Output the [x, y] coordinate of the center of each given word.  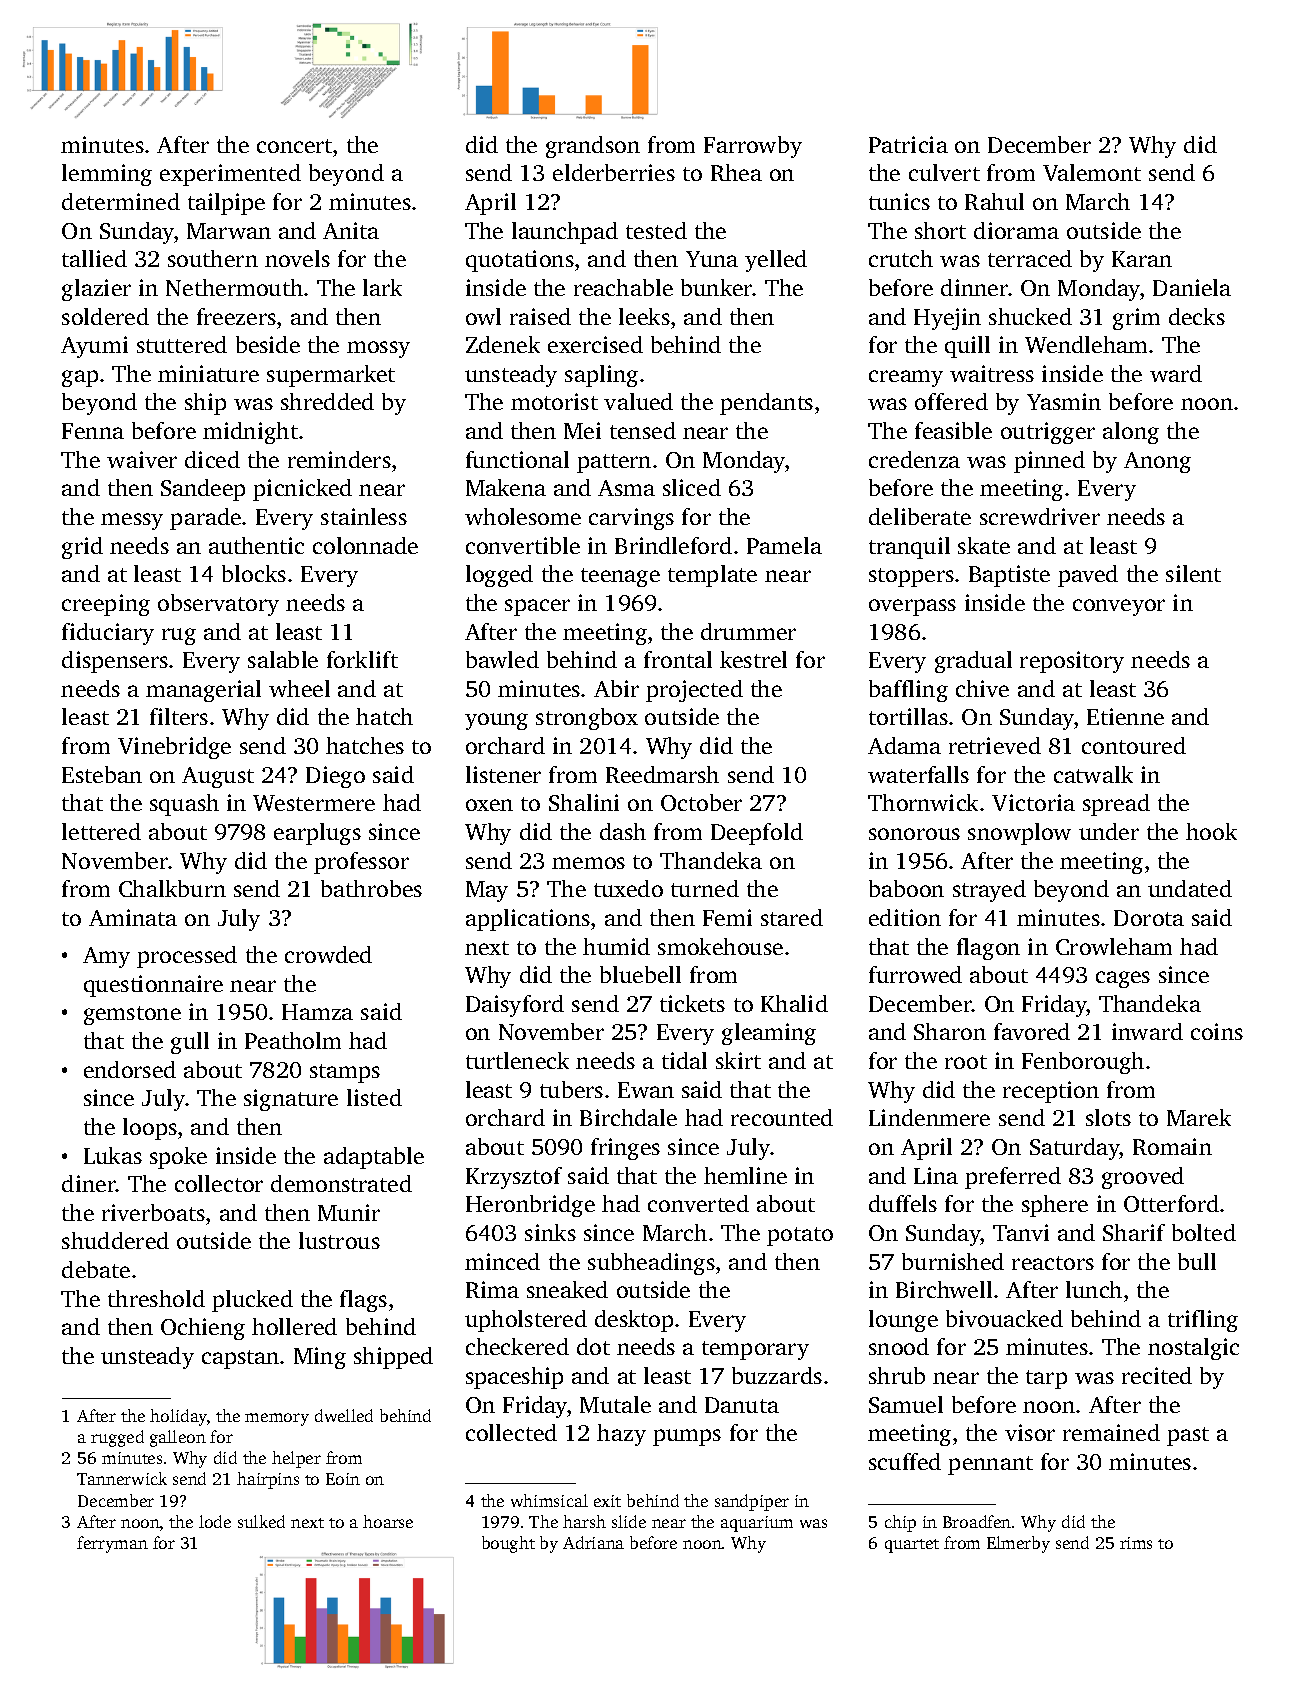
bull [1197, 1261]
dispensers [115, 662]
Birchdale [628, 1117]
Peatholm [293, 1040]
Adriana [593, 1542]
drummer [748, 631]
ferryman [112, 1544]
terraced [1030, 258]
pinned [1049, 462]
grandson [593, 147]
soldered [105, 316]
